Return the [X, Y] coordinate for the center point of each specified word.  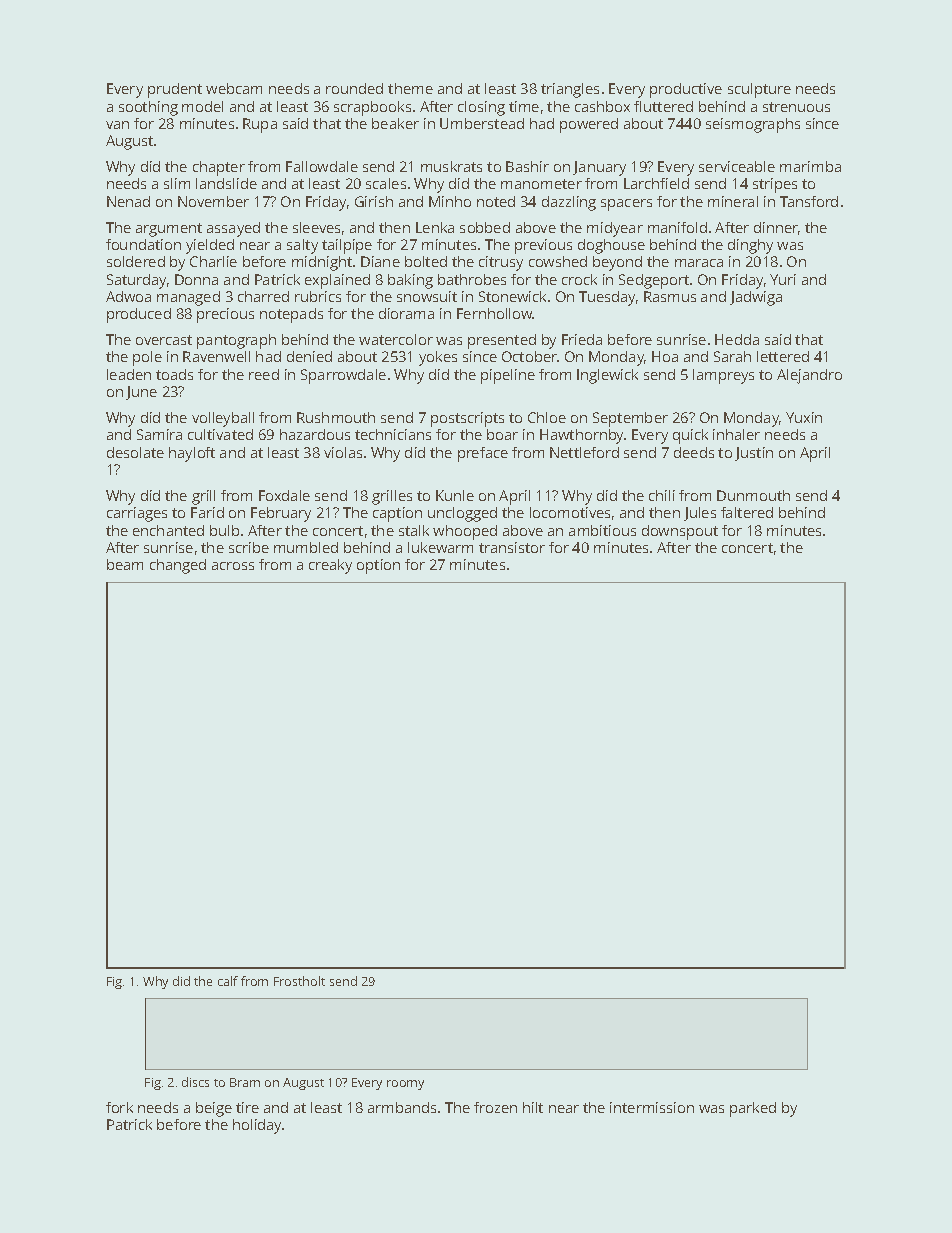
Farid [207, 512]
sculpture [759, 90]
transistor [512, 547]
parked [753, 1109]
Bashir [527, 166]
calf [228, 981]
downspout [680, 532]
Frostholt [299, 981]
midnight [322, 263]
